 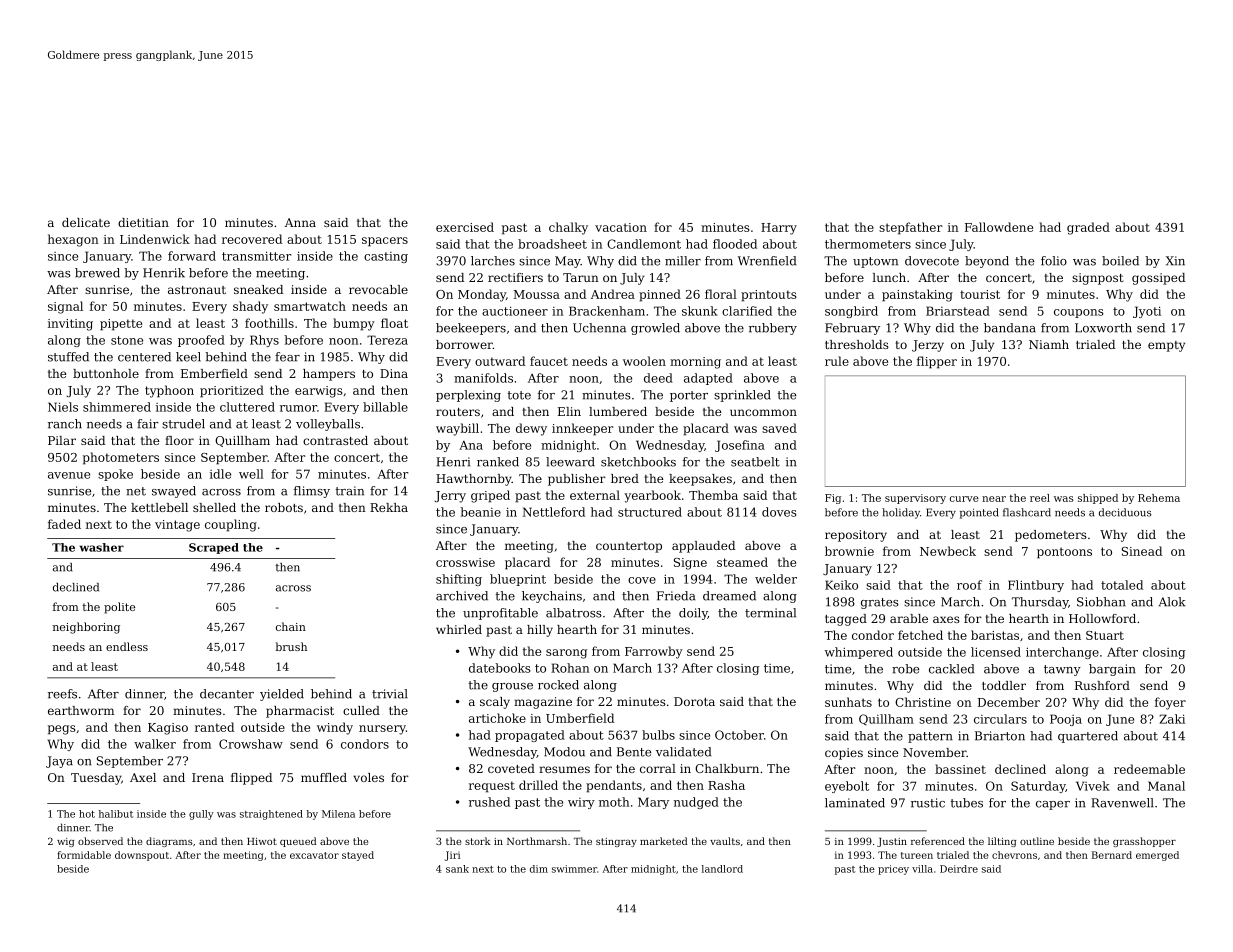 What do you see at coordinates (960, 769) in the screenshot?
I see `bassinet` at bounding box center [960, 769].
